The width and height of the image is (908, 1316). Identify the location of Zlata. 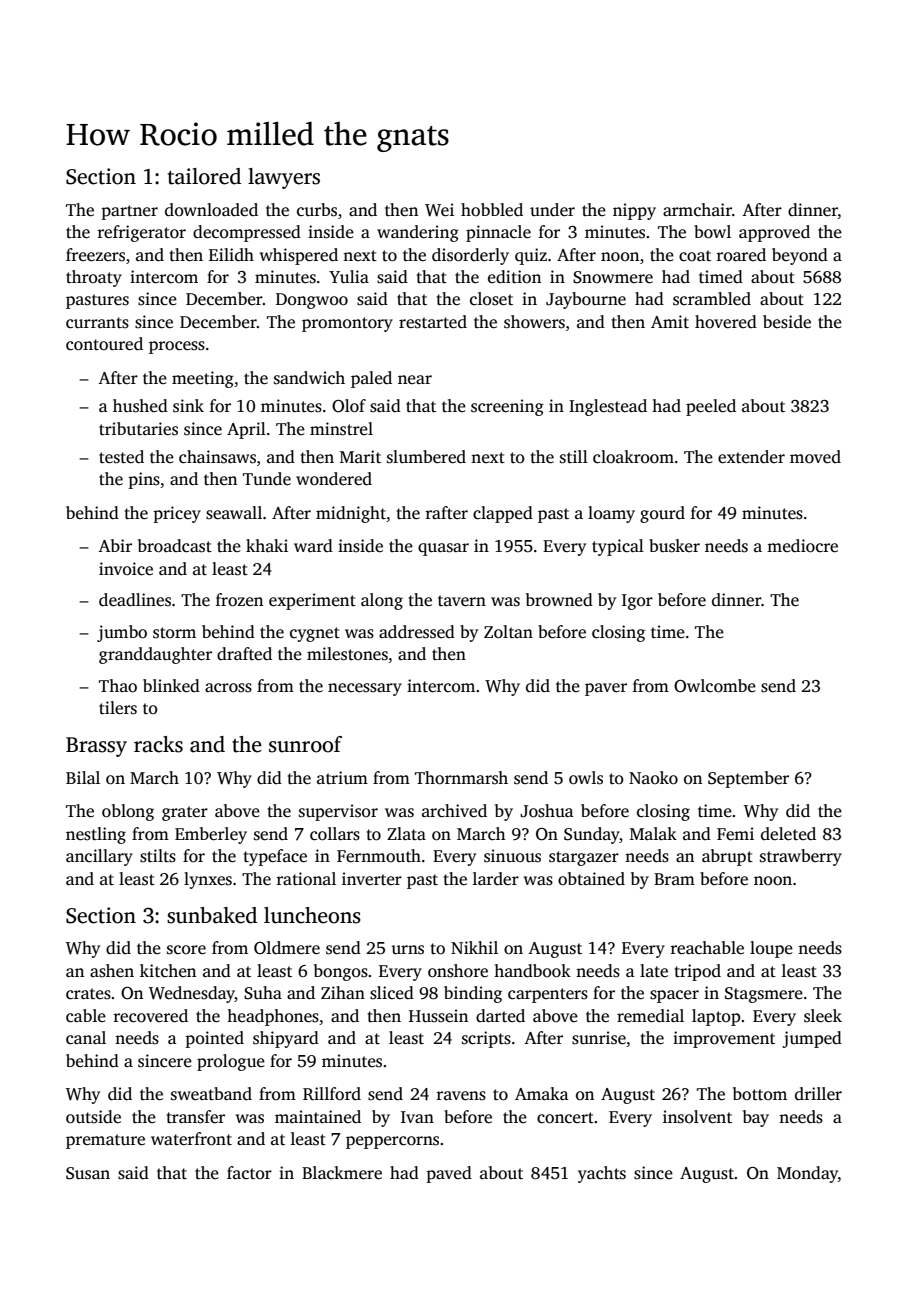
(406, 834).
